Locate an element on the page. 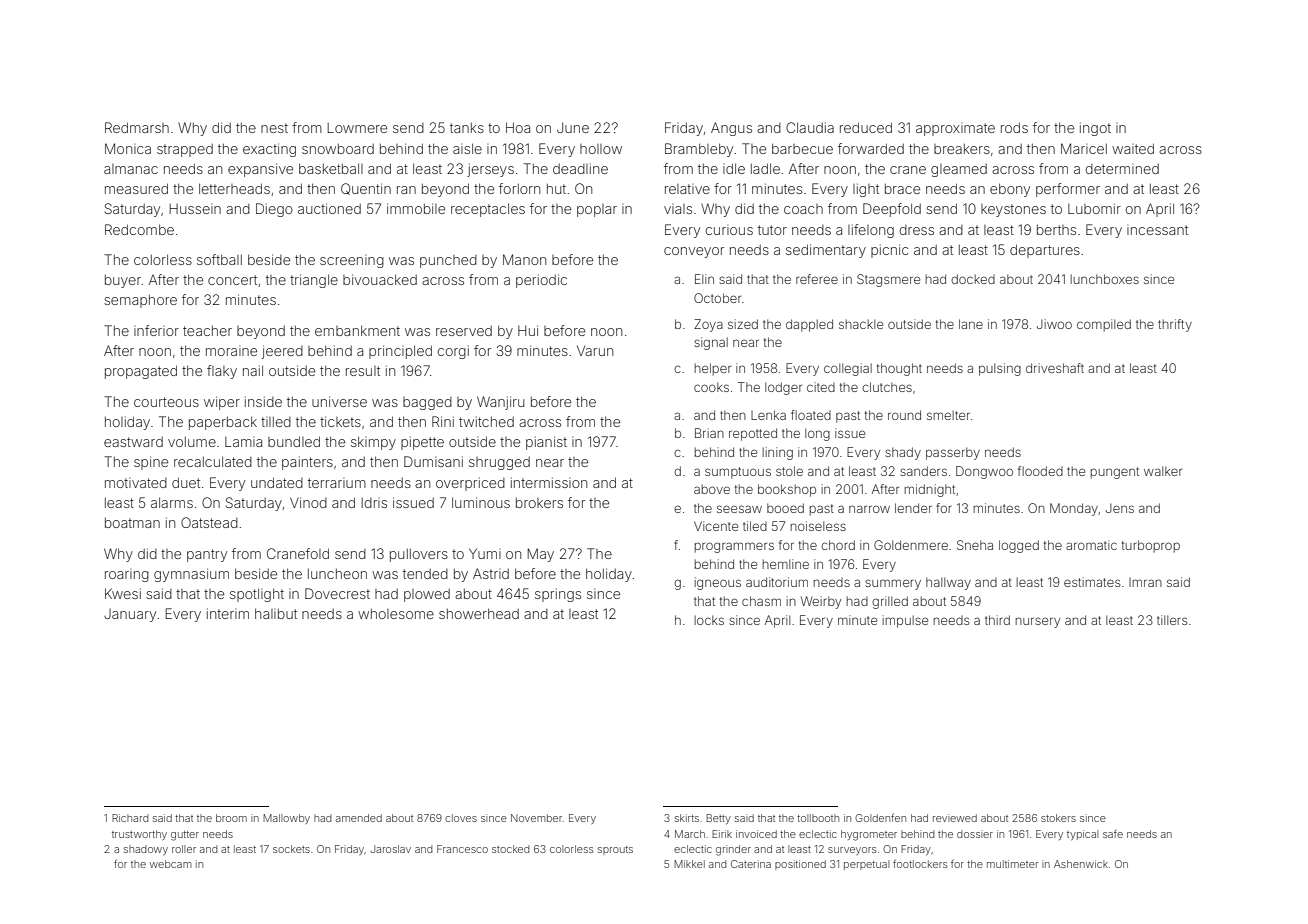 Image resolution: width=1308 pixels, height=924 pixels. Manon is located at coordinates (524, 259).
